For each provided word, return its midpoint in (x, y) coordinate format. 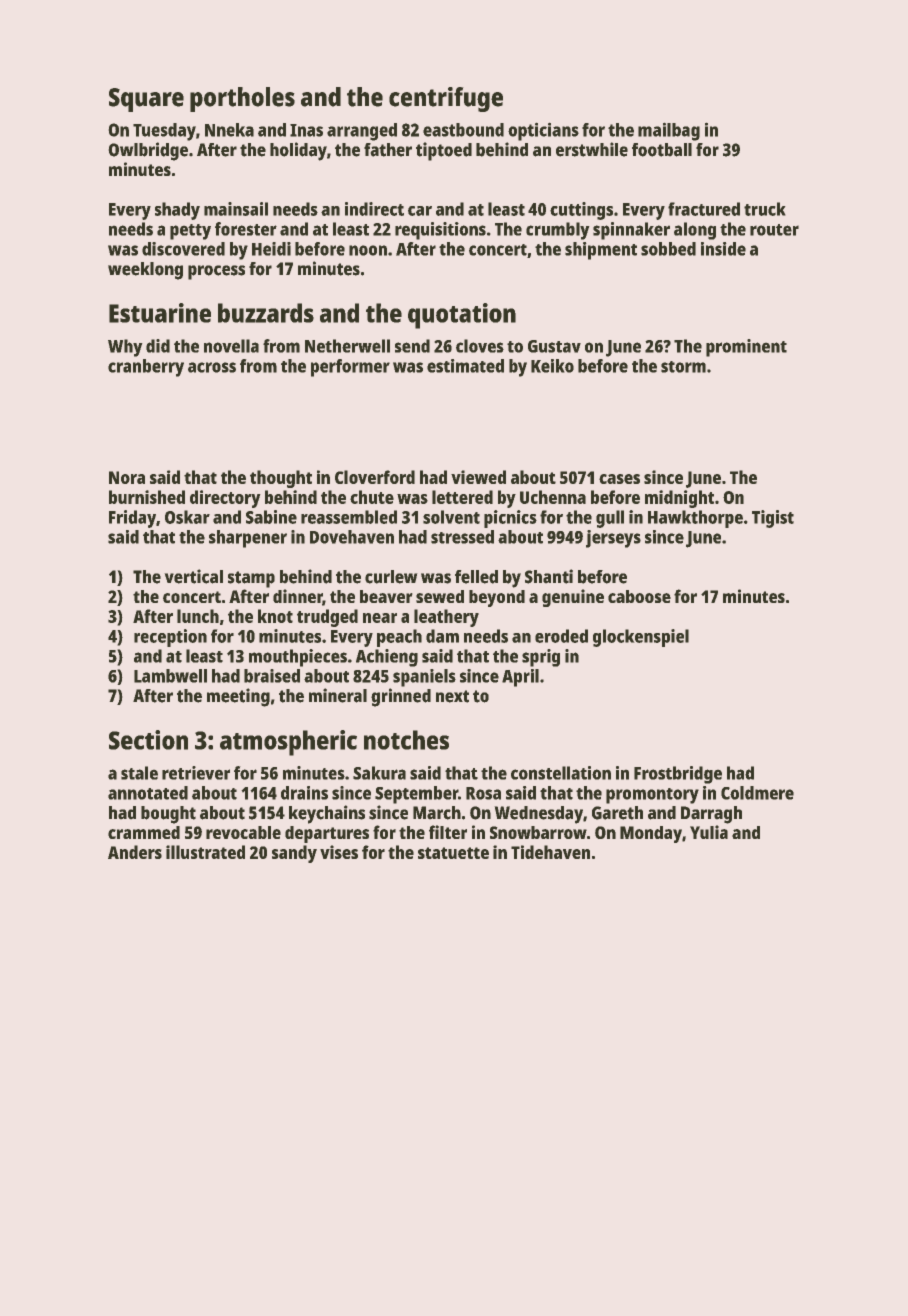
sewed (440, 596)
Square (146, 100)
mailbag (669, 132)
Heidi (271, 249)
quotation (462, 316)
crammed (144, 832)
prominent (746, 348)
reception (170, 638)
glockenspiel (641, 638)
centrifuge (446, 99)
